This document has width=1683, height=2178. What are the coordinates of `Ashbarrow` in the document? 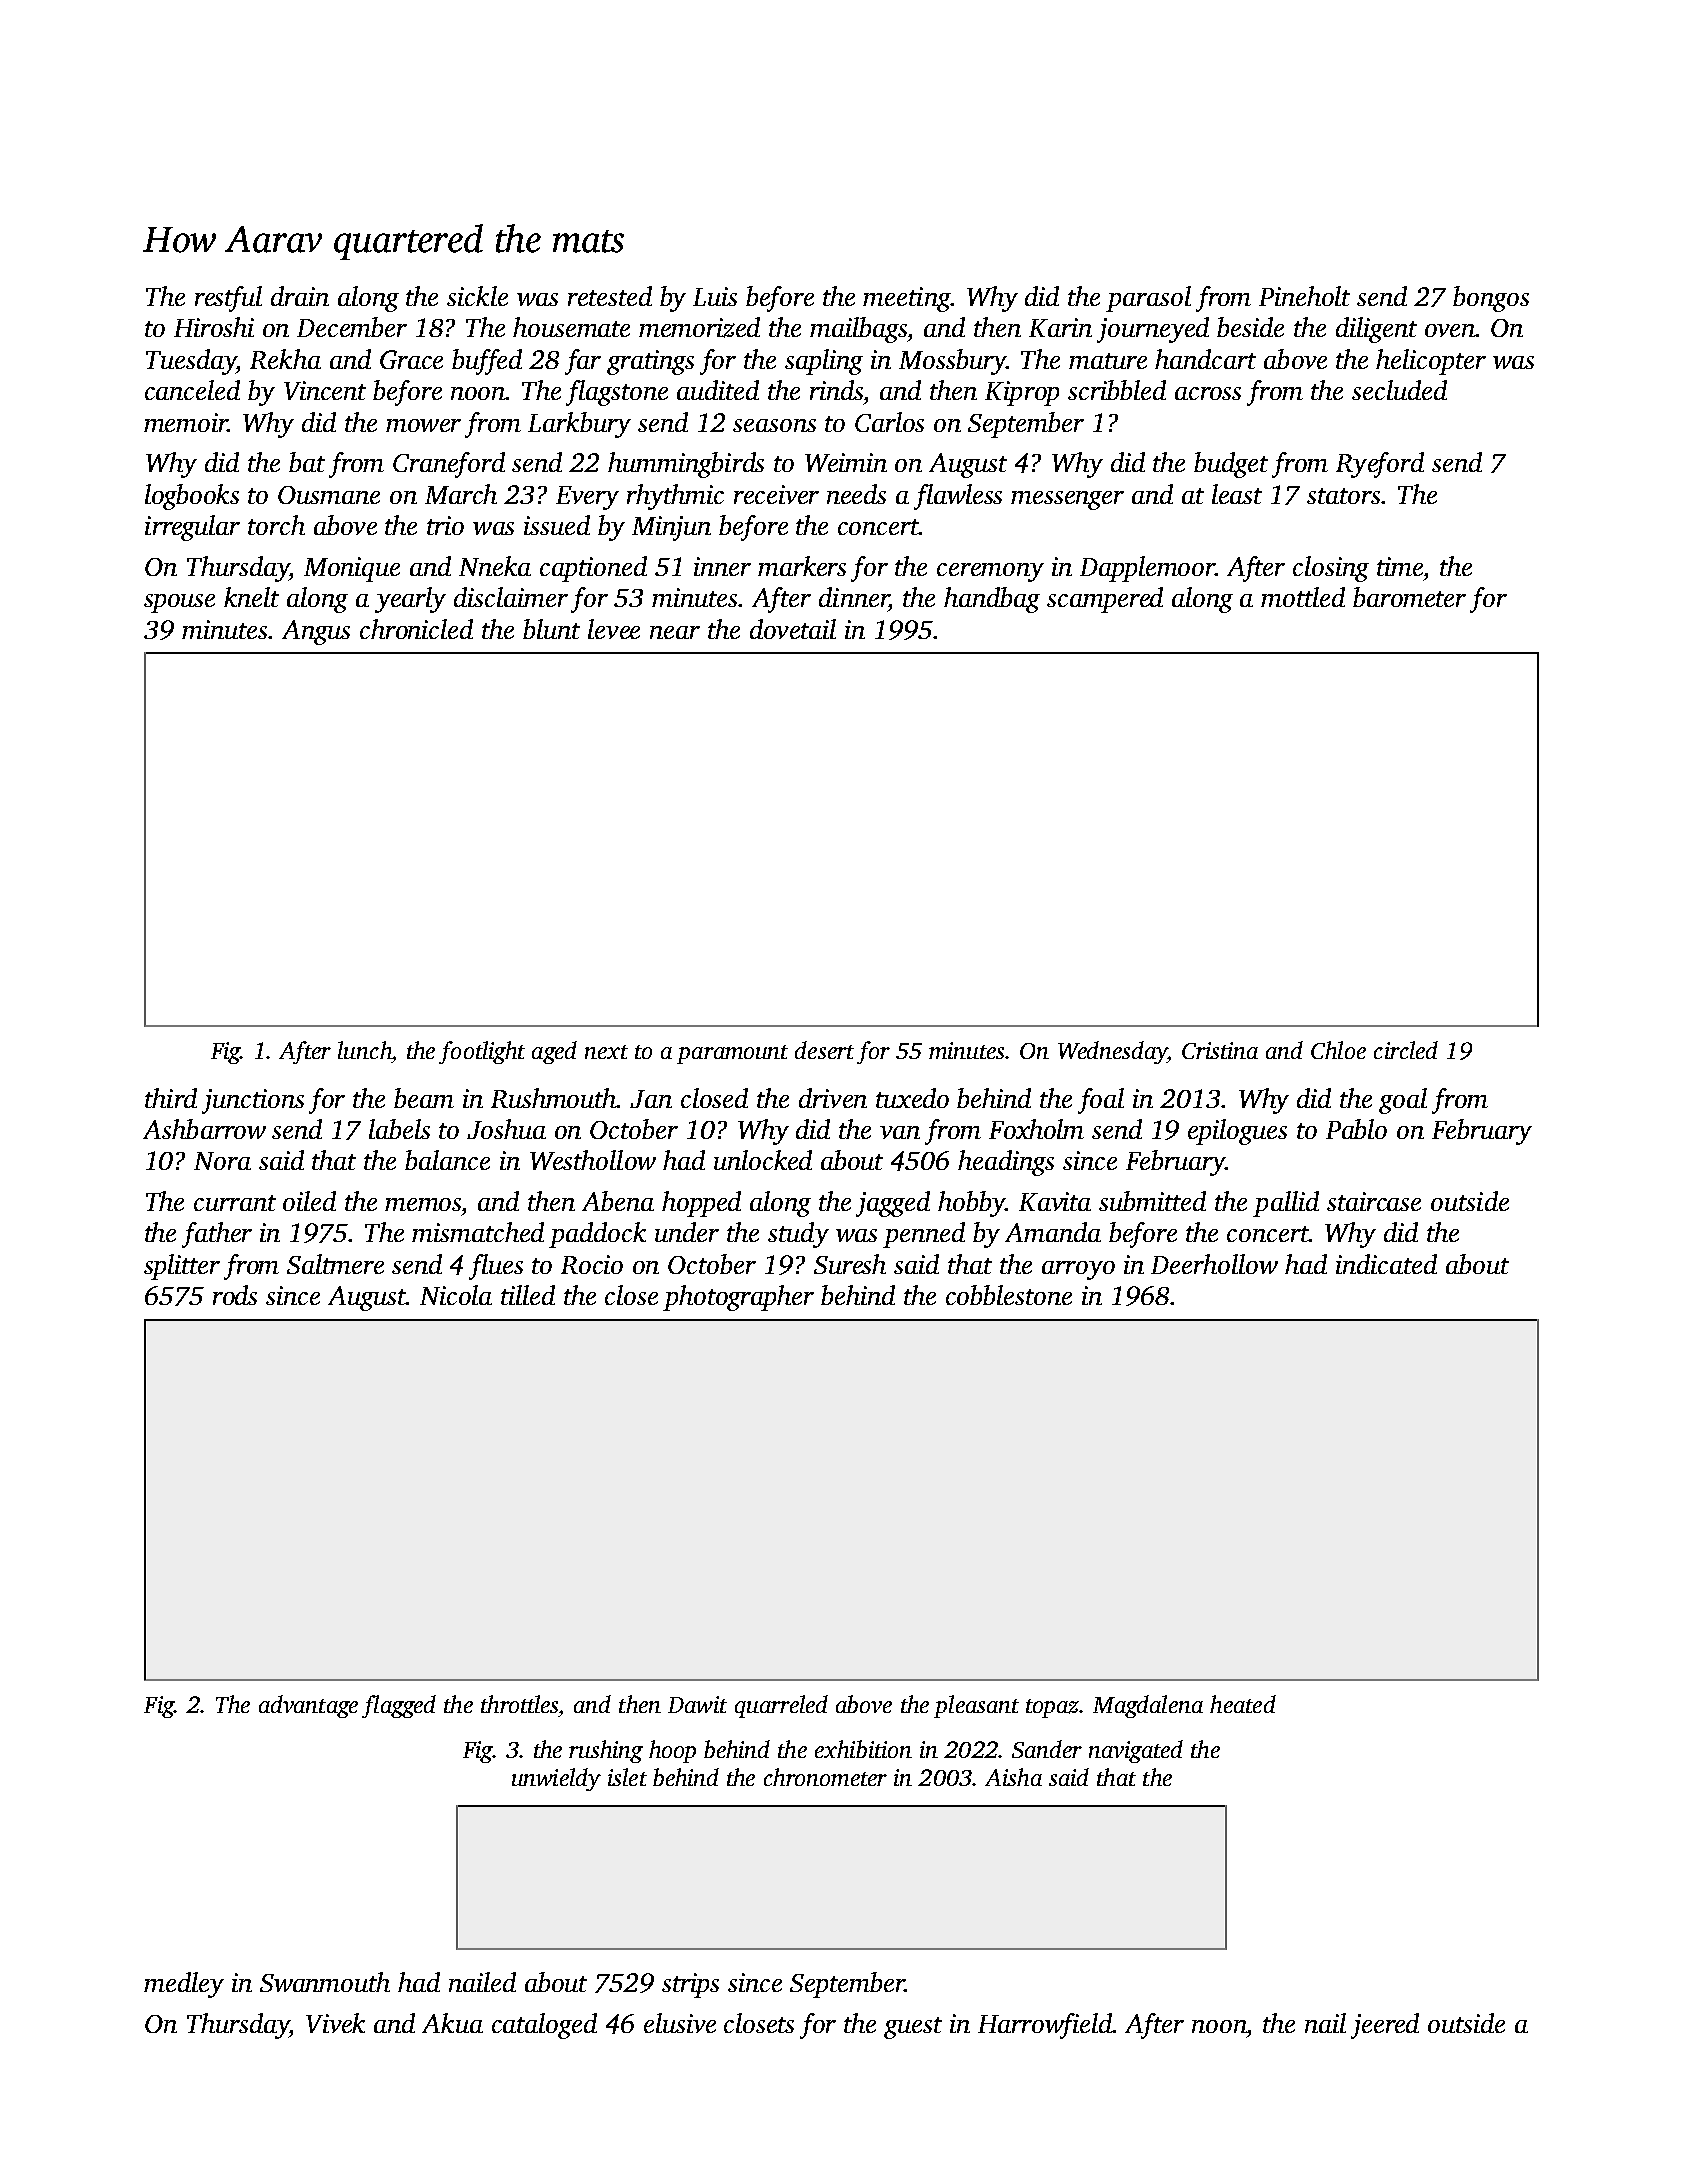 It's located at (204, 1129).
